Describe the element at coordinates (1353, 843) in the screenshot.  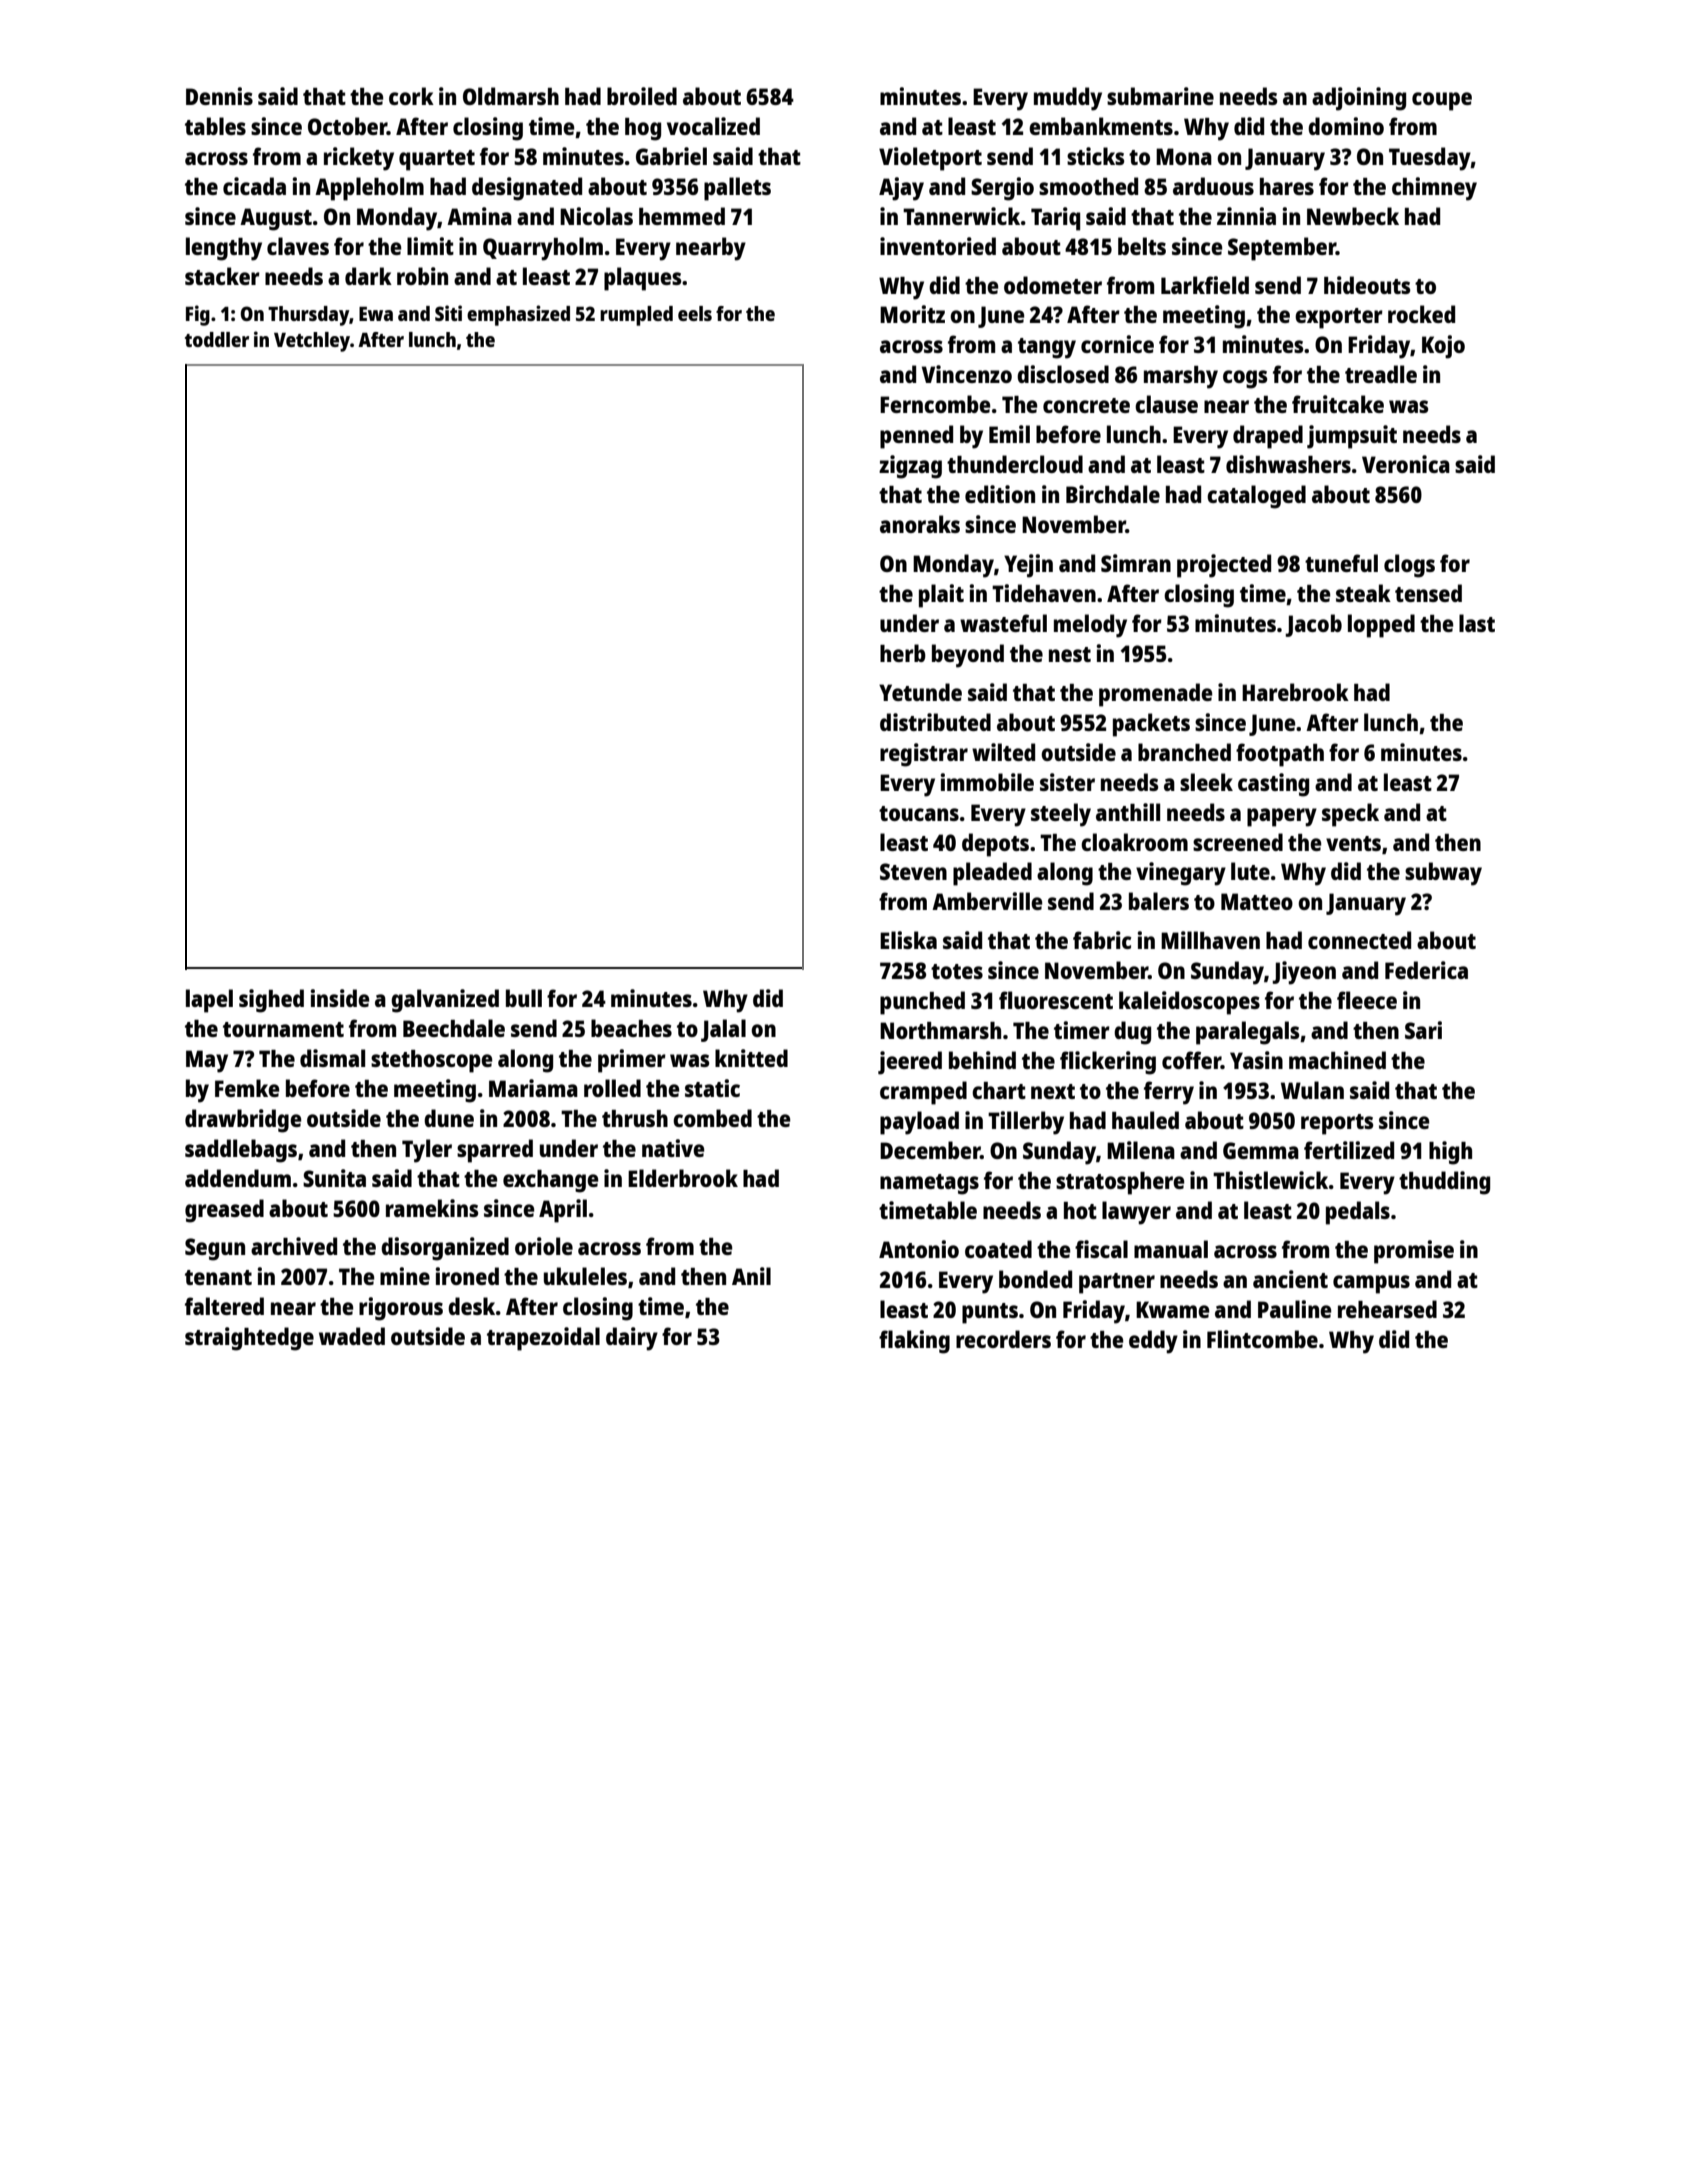
I see `vents` at that location.
